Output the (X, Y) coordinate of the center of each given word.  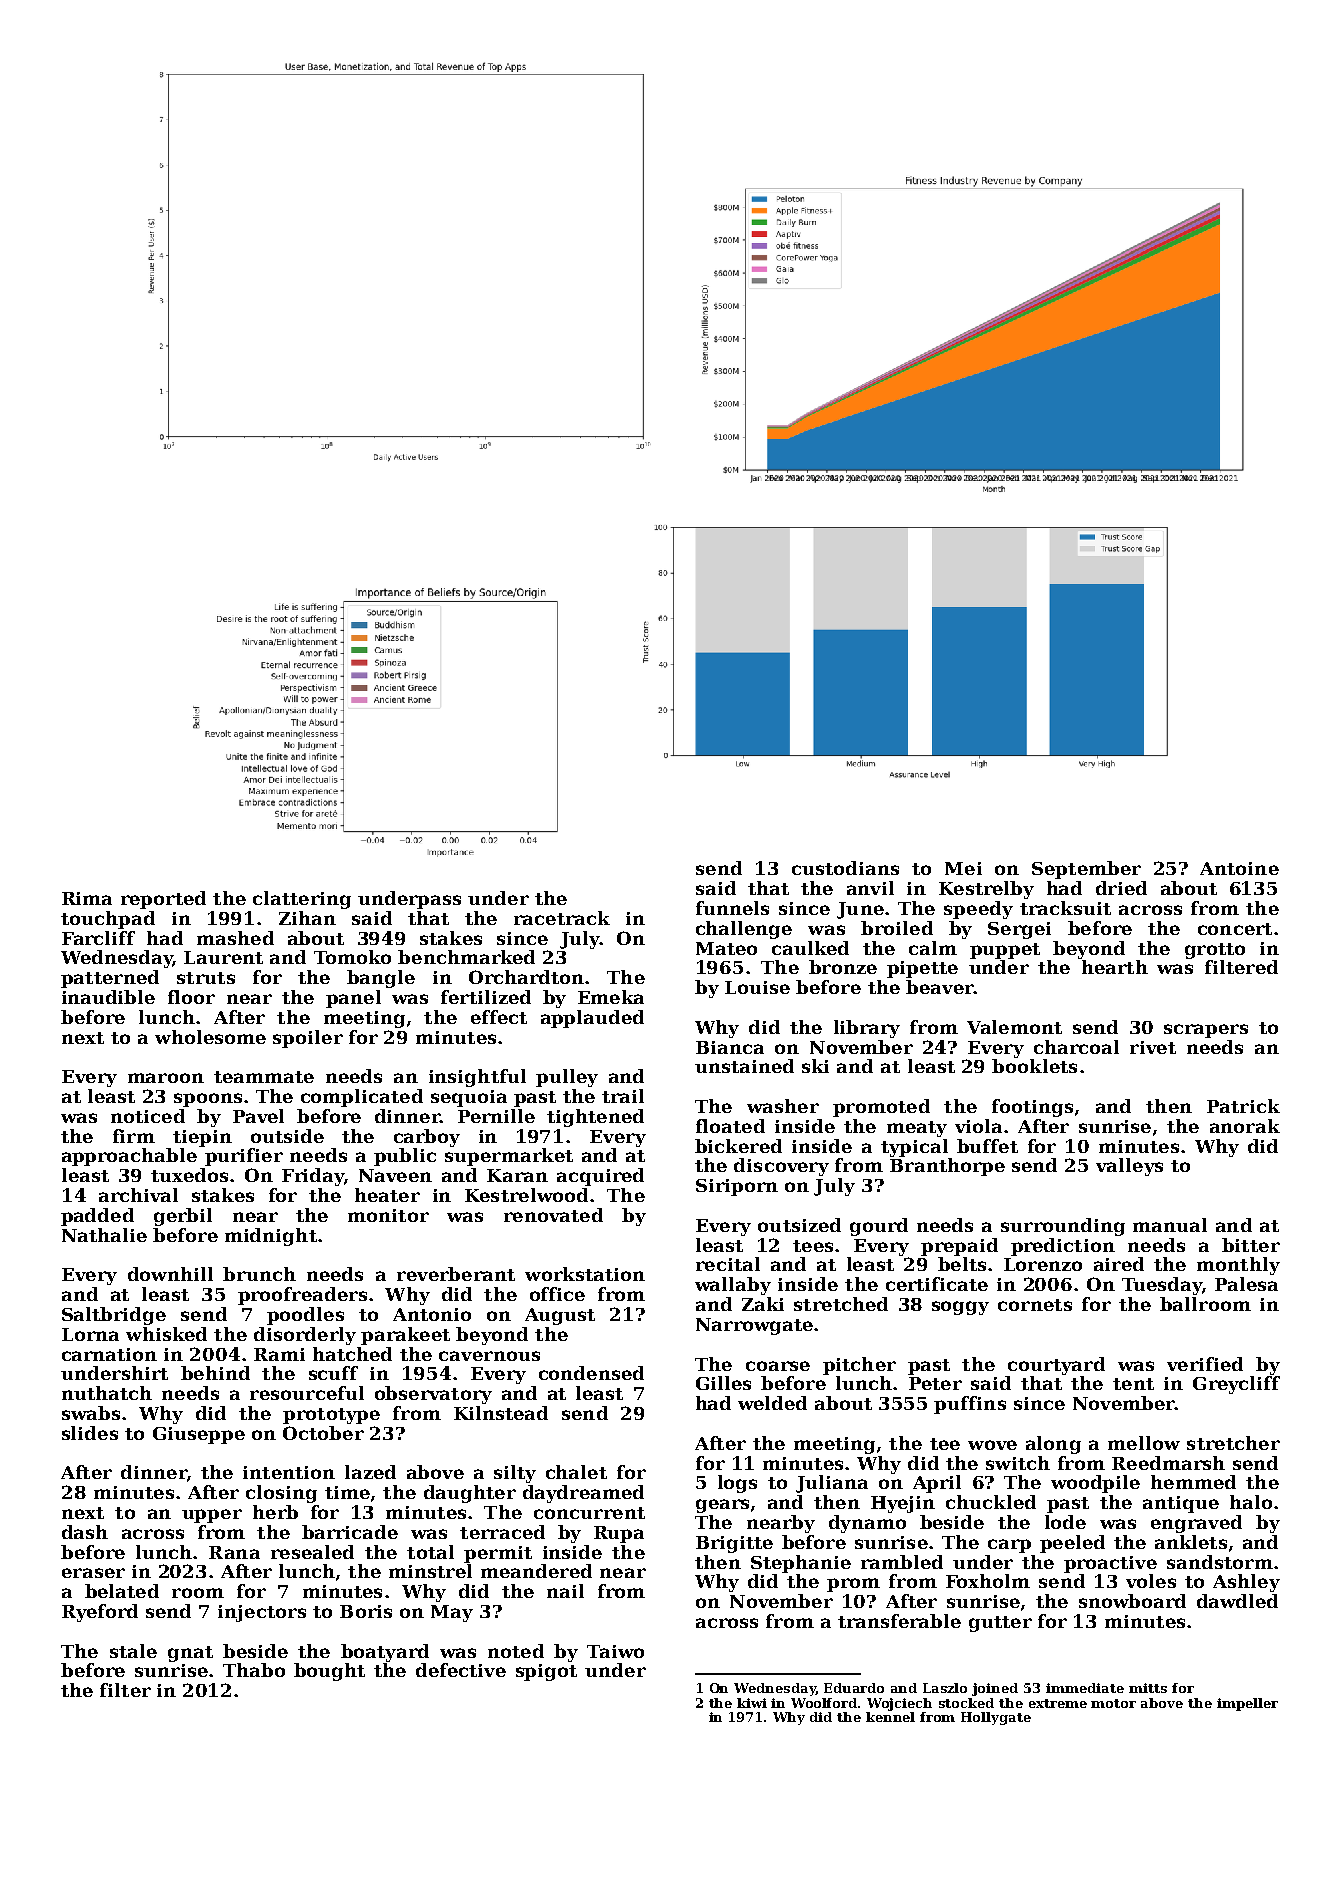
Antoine (1239, 868)
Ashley (1246, 1583)
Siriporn (737, 1187)
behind (215, 1373)
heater (387, 1195)
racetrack (562, 918)
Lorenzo (1043, 1264)
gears (722, 1506)
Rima (87, 898)
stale (133, 1651)
